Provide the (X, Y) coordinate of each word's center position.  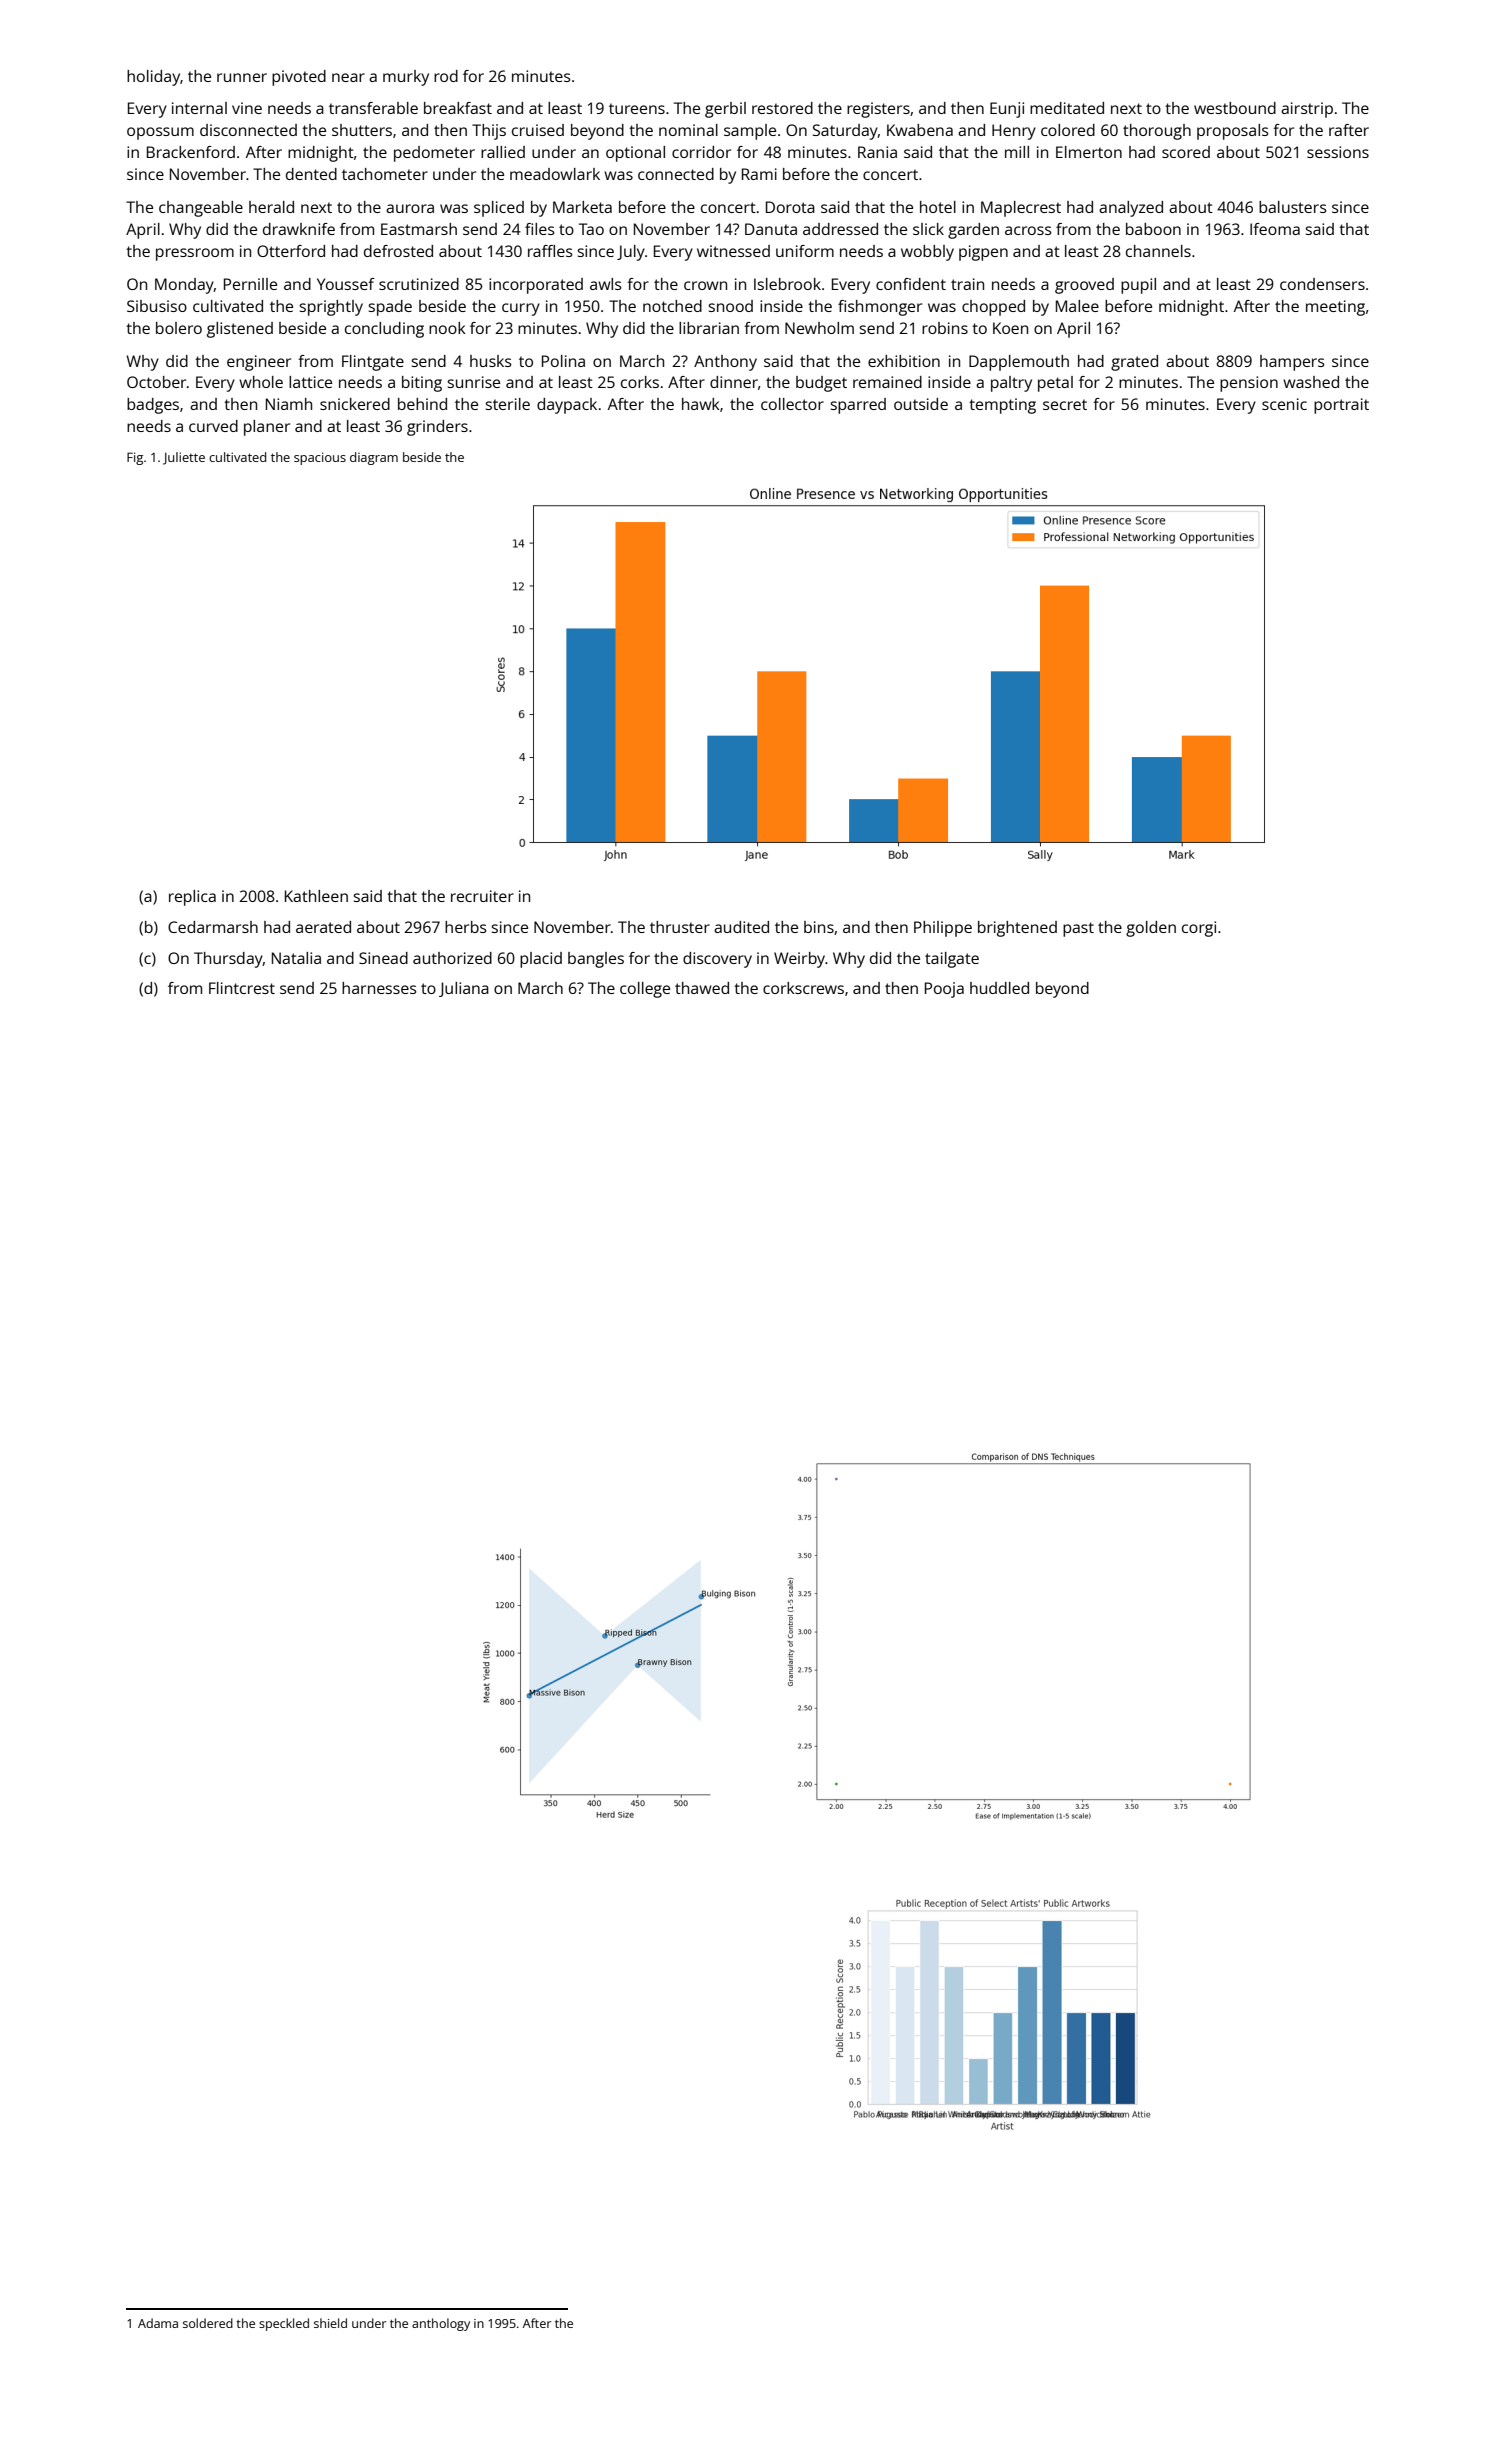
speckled (284, 2324)
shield (330, 2323)
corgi (1199, 929)
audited (741, 927)
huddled (999, 988)
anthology (441, 2324)
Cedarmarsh (213, 927)
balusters (1293, 207)
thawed (702, 988)
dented (311, 174)
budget (821, 384)
